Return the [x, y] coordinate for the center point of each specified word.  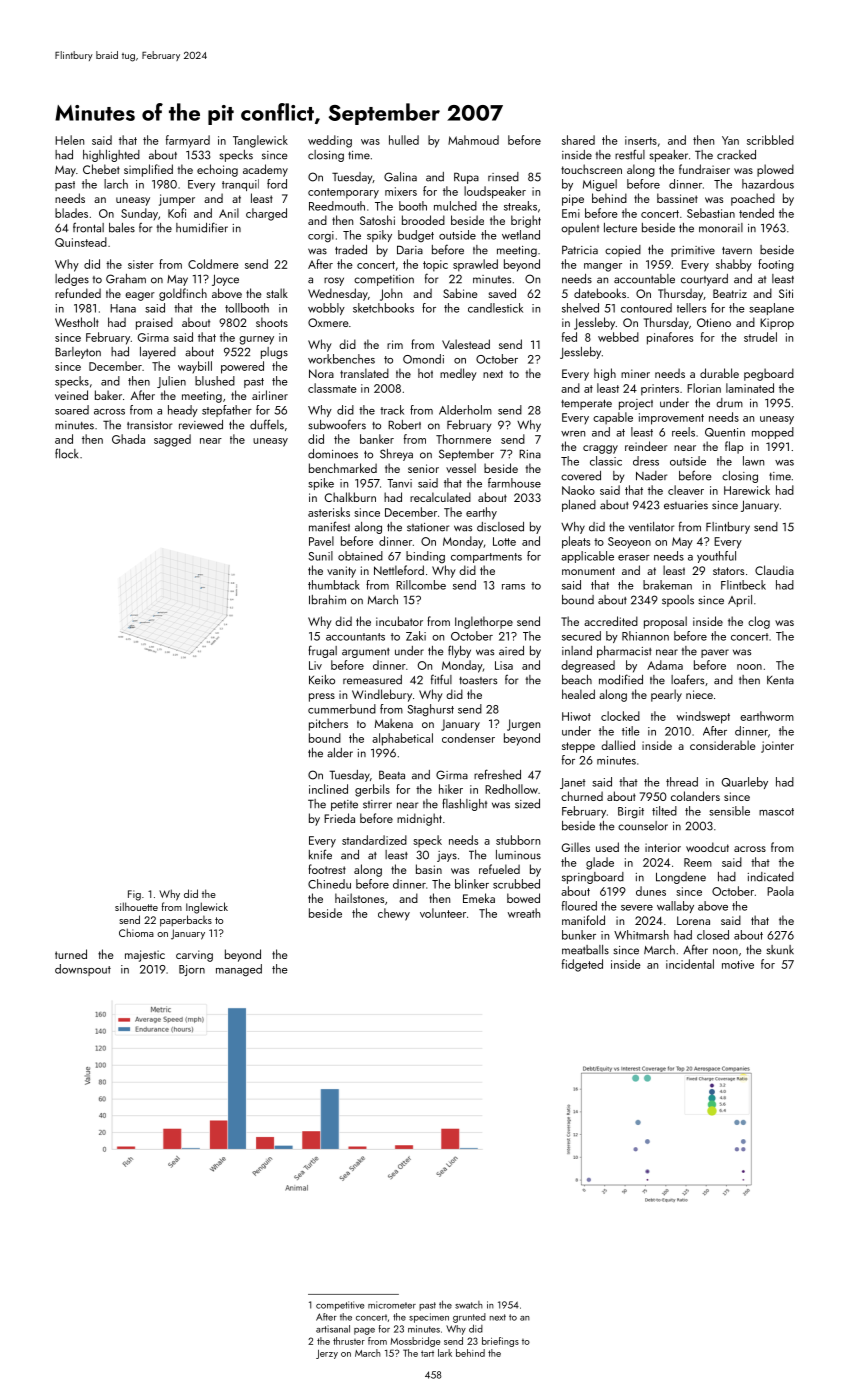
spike [321, 484]
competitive [340, 1306]
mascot [776, 812]
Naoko [578, 490]
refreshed [497, 774]
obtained [360, 556]
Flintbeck [743, 585]
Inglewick [207, 908]
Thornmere [463, 439]
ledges [72, 280]
